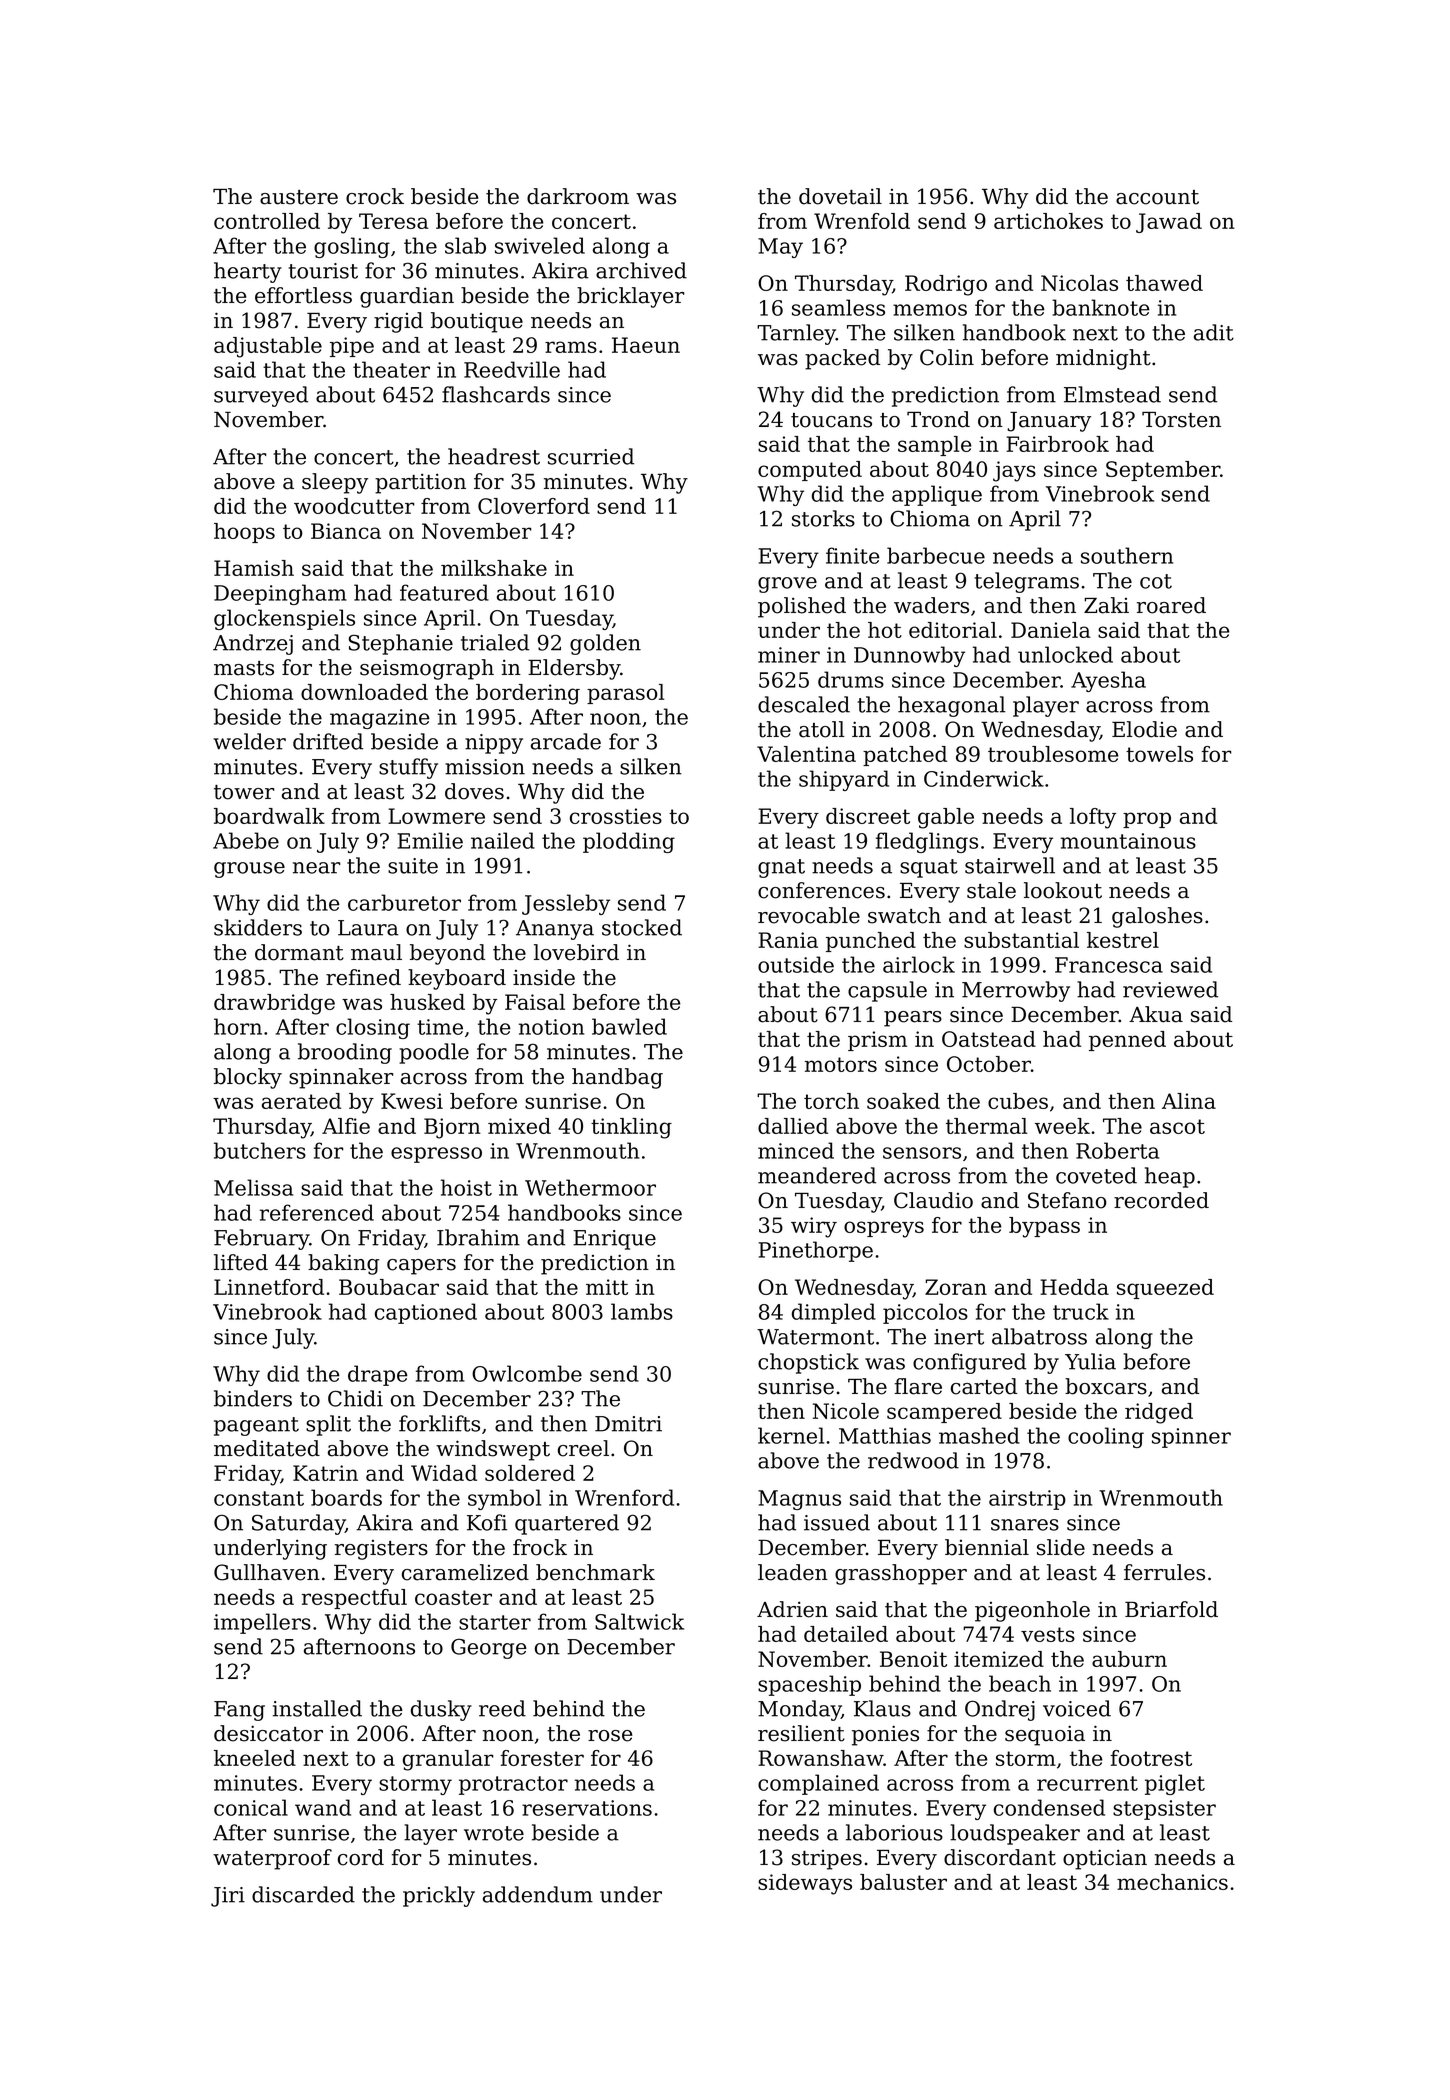 This screenshot has width=1450, height=2100. What do you see at coordinates (903, 1882) in the screenshot?
I see `baluster` at bounding box center [903, 1882].
